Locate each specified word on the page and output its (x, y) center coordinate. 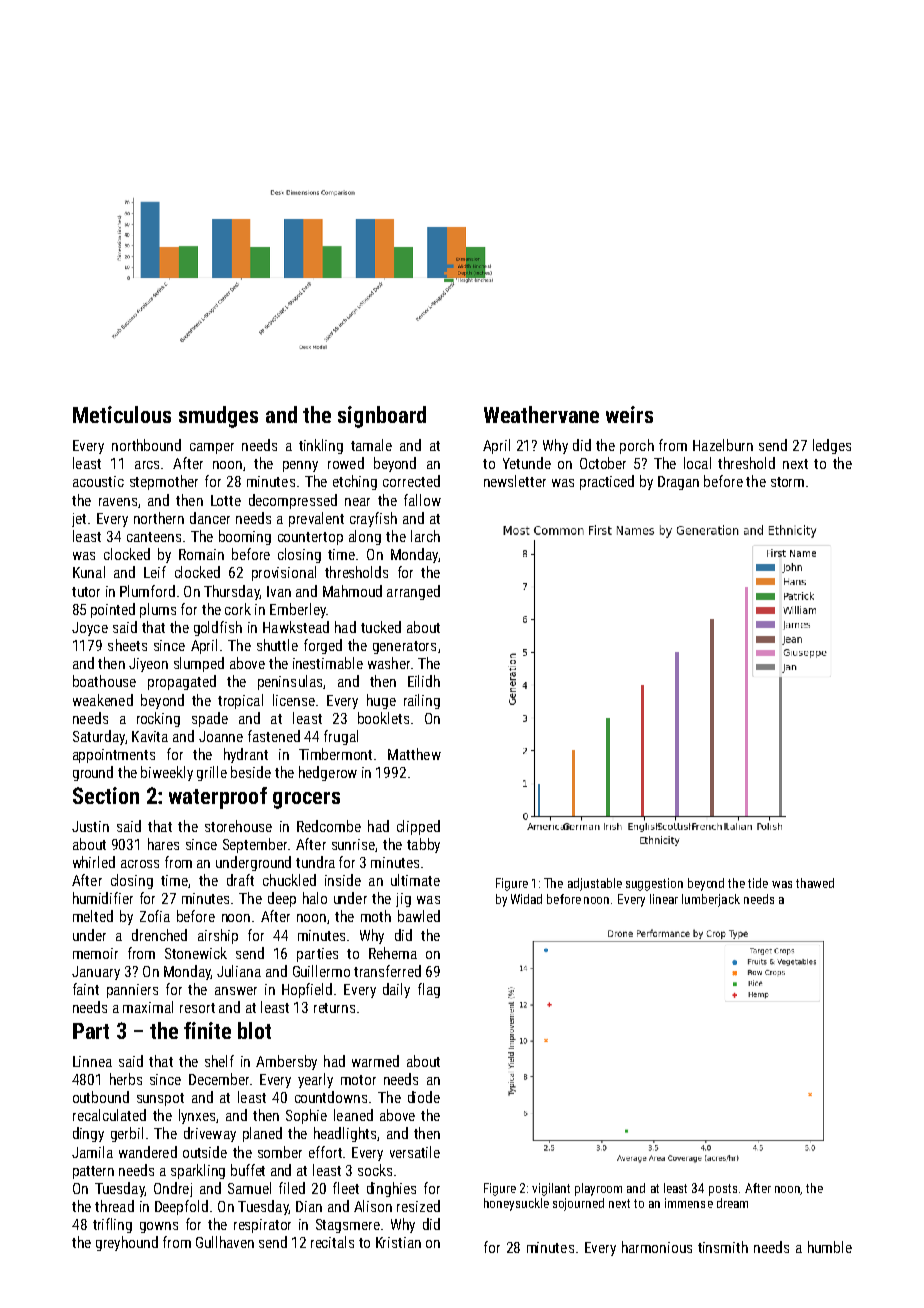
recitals (332, 1242)
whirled (94, 862)
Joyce (90, 629)
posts (723, 1190)
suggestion (654, 884)
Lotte (226, 500)
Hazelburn (723, 445)
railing (422, 701)
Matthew (414, 754)
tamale (371, 445)
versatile (415, 1152)
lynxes (197, 1116)
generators (404, 647)
